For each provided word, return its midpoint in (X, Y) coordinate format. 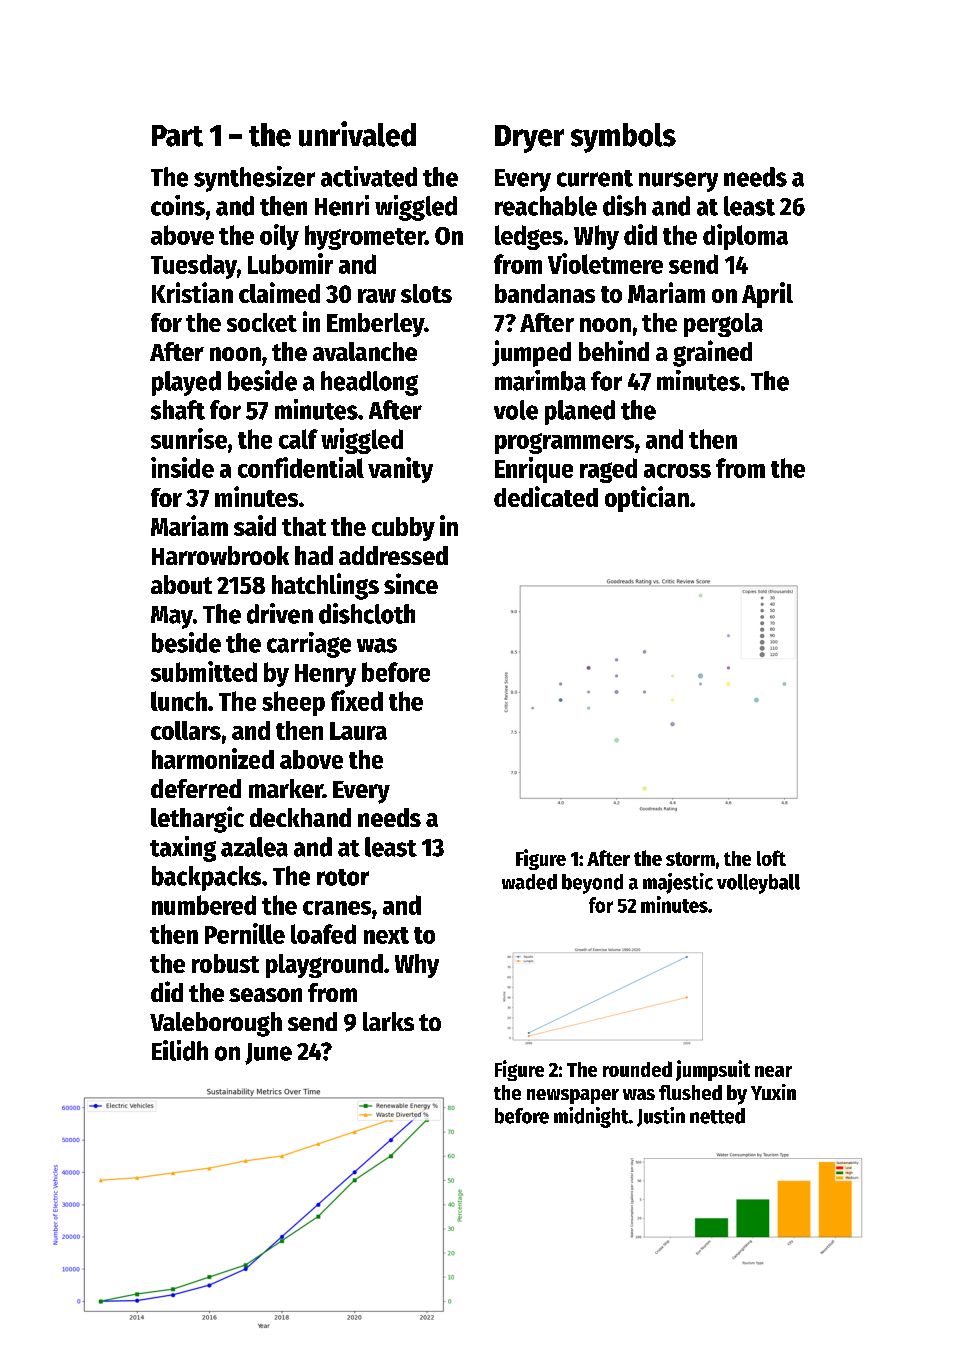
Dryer (529, 139)
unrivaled (357, 134)
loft (771, 858)
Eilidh (180, 1050)
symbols (623, 138)
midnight (591, 1117)
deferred (196, 788)
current (595, 178)
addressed (393, 555)
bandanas (545, 293)
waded (529, 882)
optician (647, 499)
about (181, 584)
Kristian (192, 292)
